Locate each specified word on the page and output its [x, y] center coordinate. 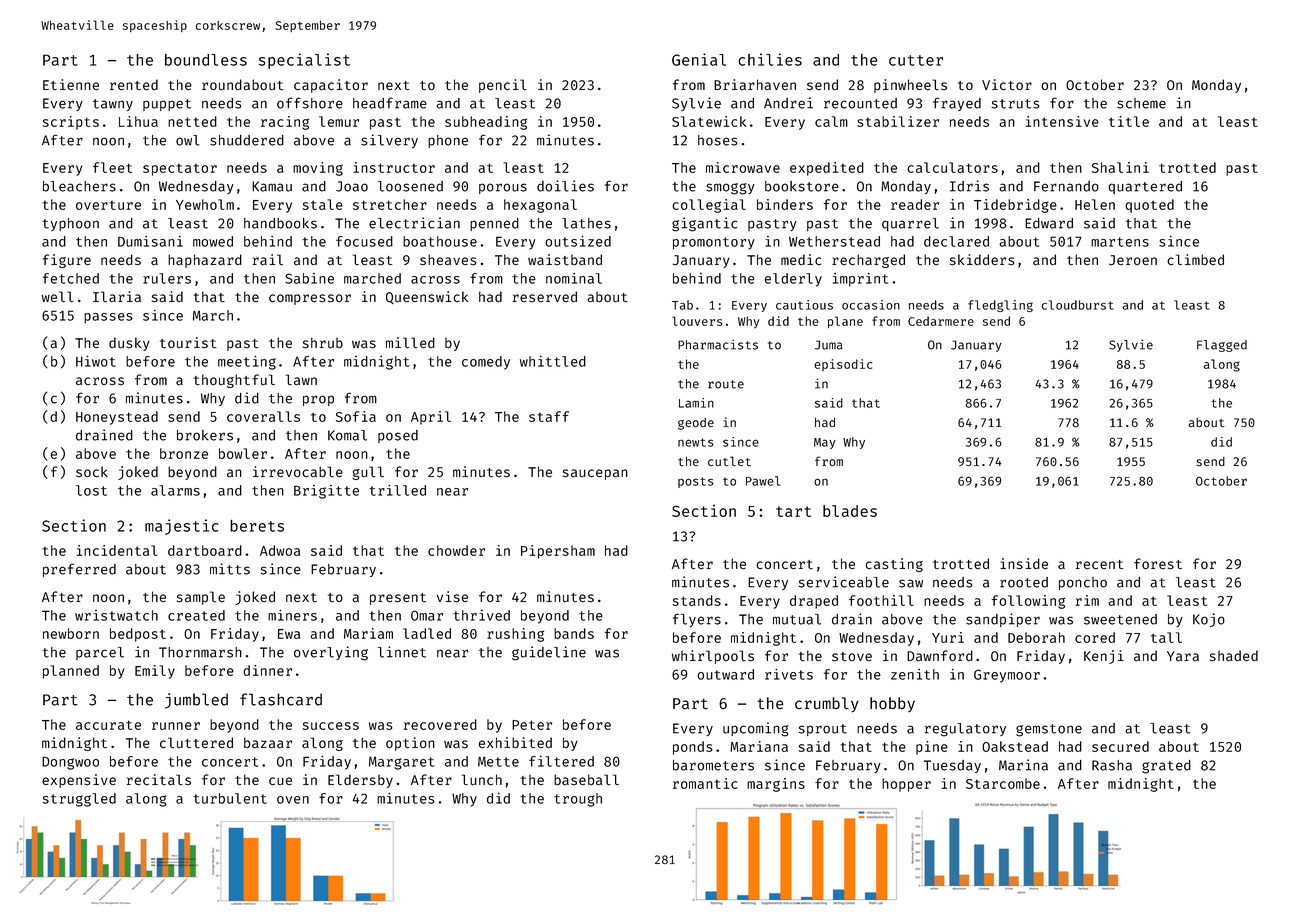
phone [448, 141]
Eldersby [360, 781]
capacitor [331, 86]
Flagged [1222, 346]
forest [1158, 564]
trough [578, 800]
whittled [553, 361]
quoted [1149, 206]
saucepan [595, 474]
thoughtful [234, 381]
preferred [79, 570]
